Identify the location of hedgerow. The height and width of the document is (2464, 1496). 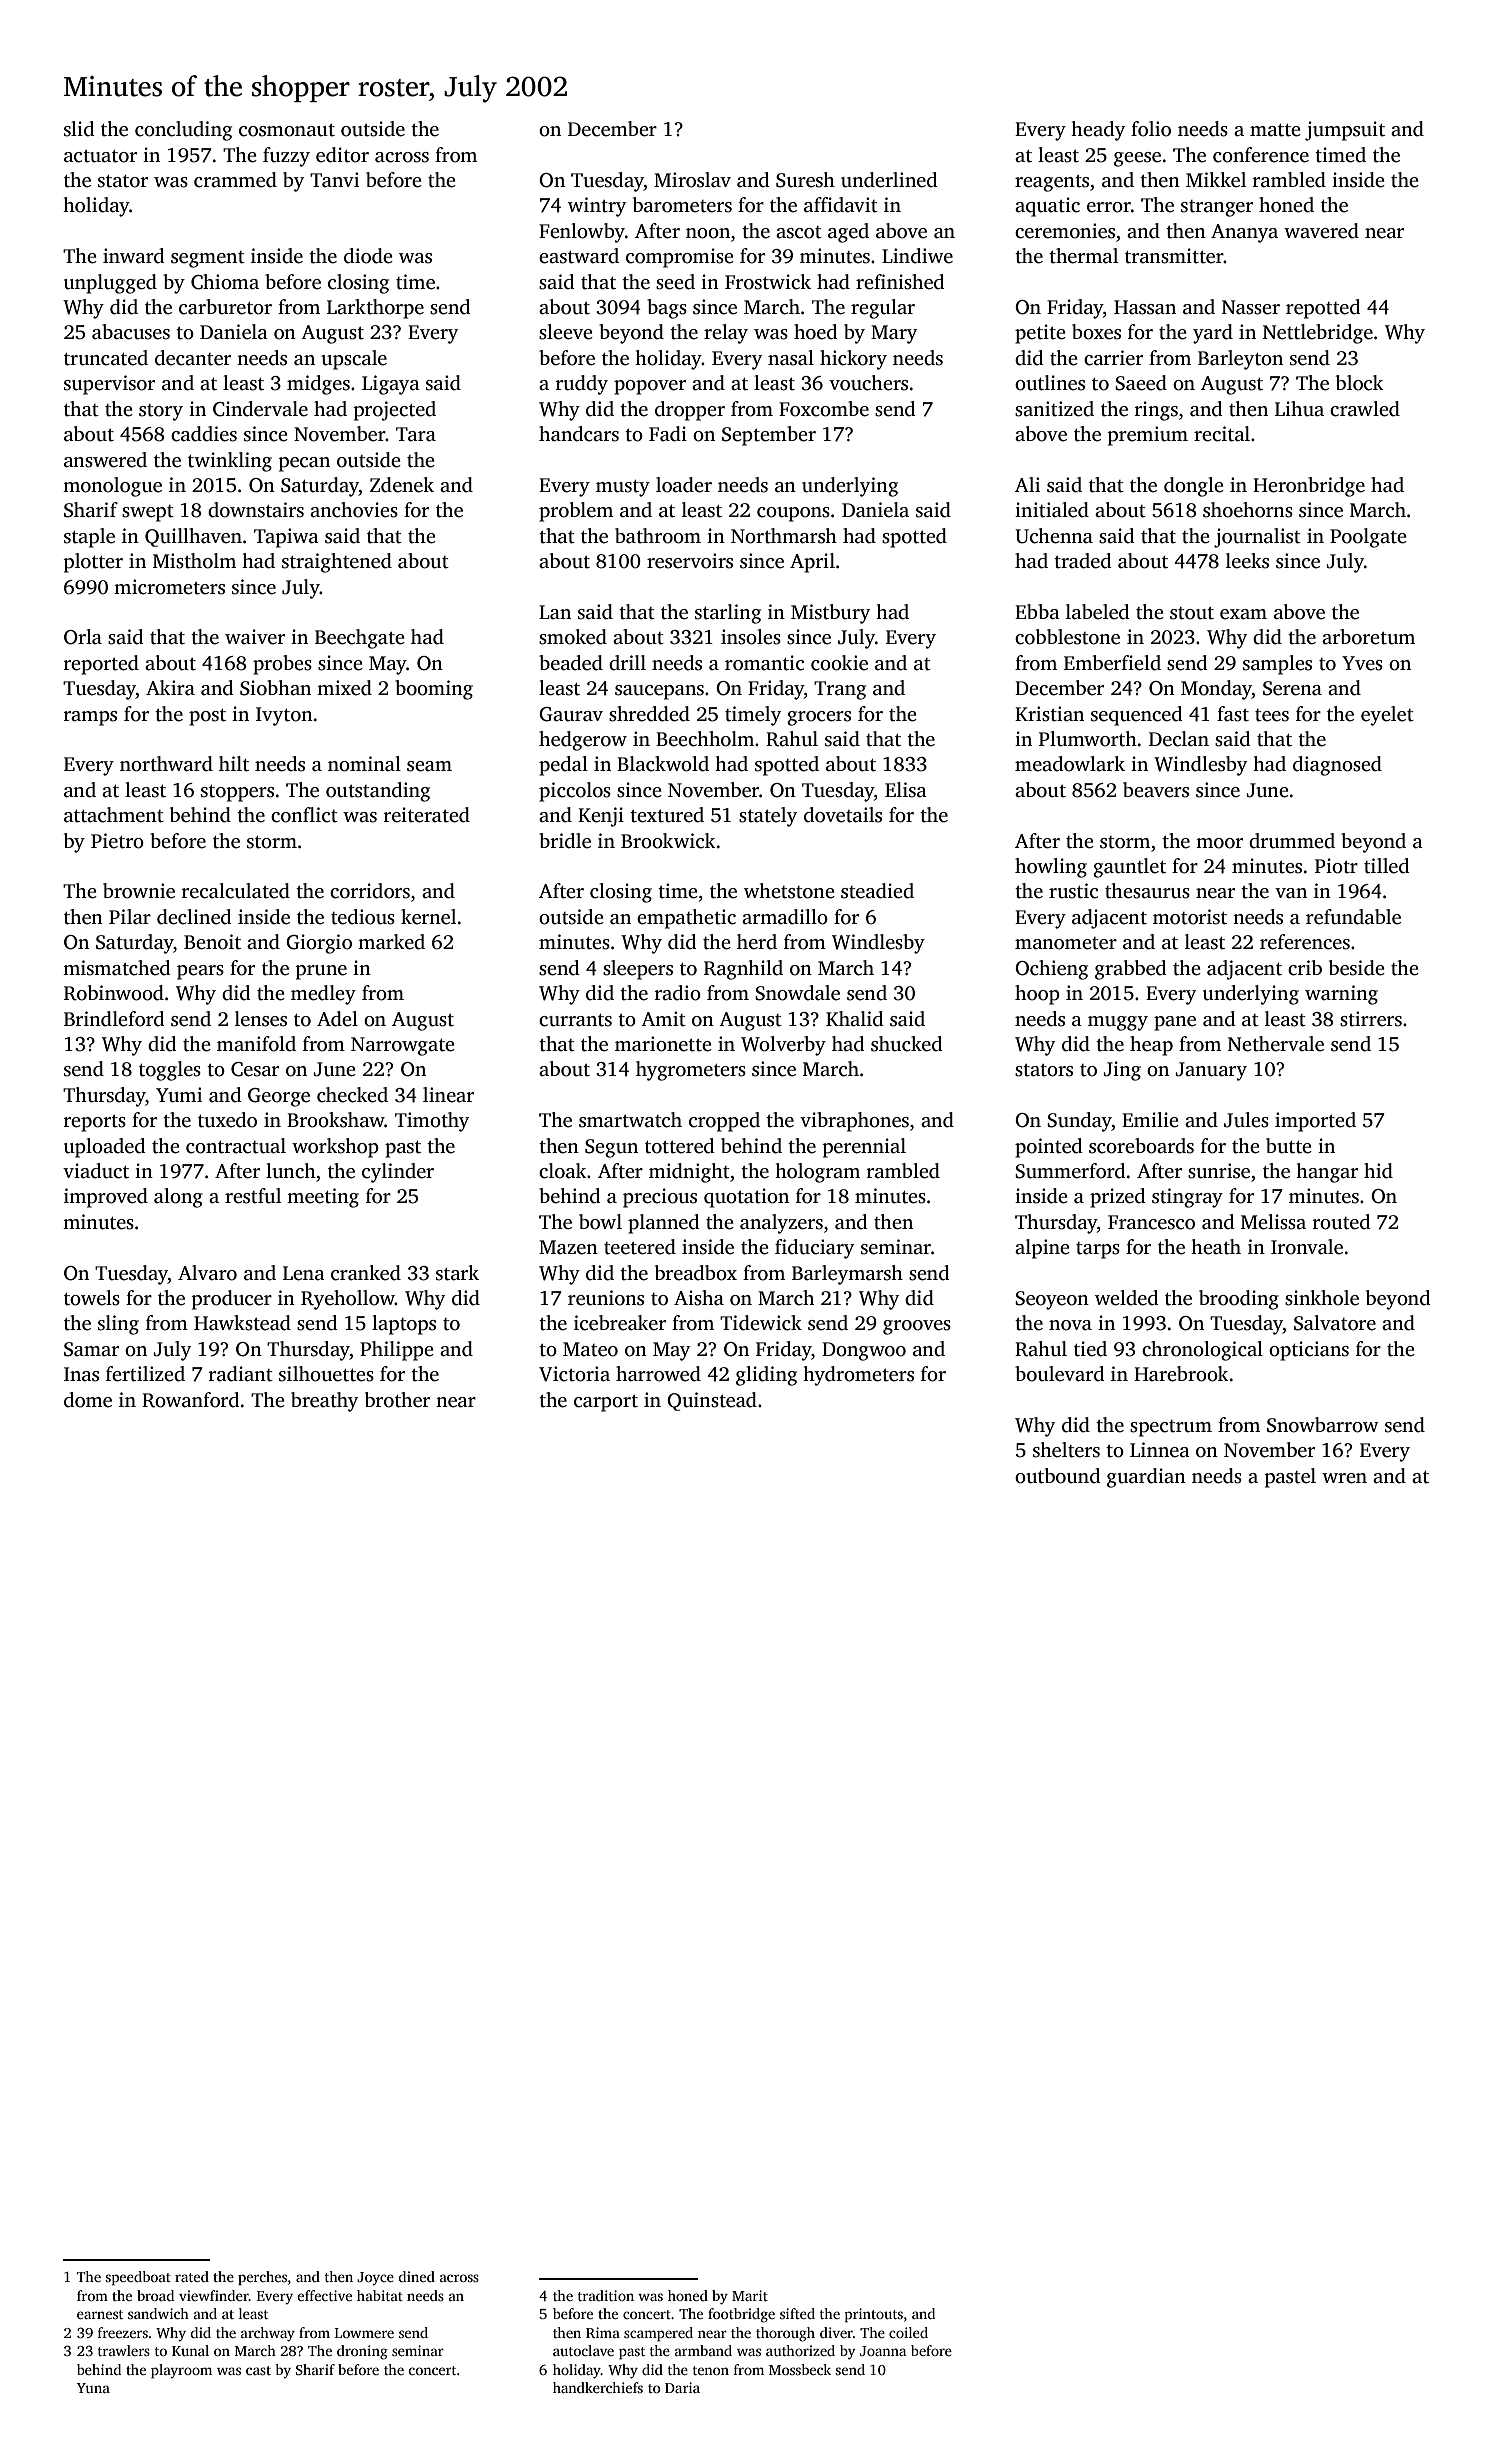
(583, 741).
